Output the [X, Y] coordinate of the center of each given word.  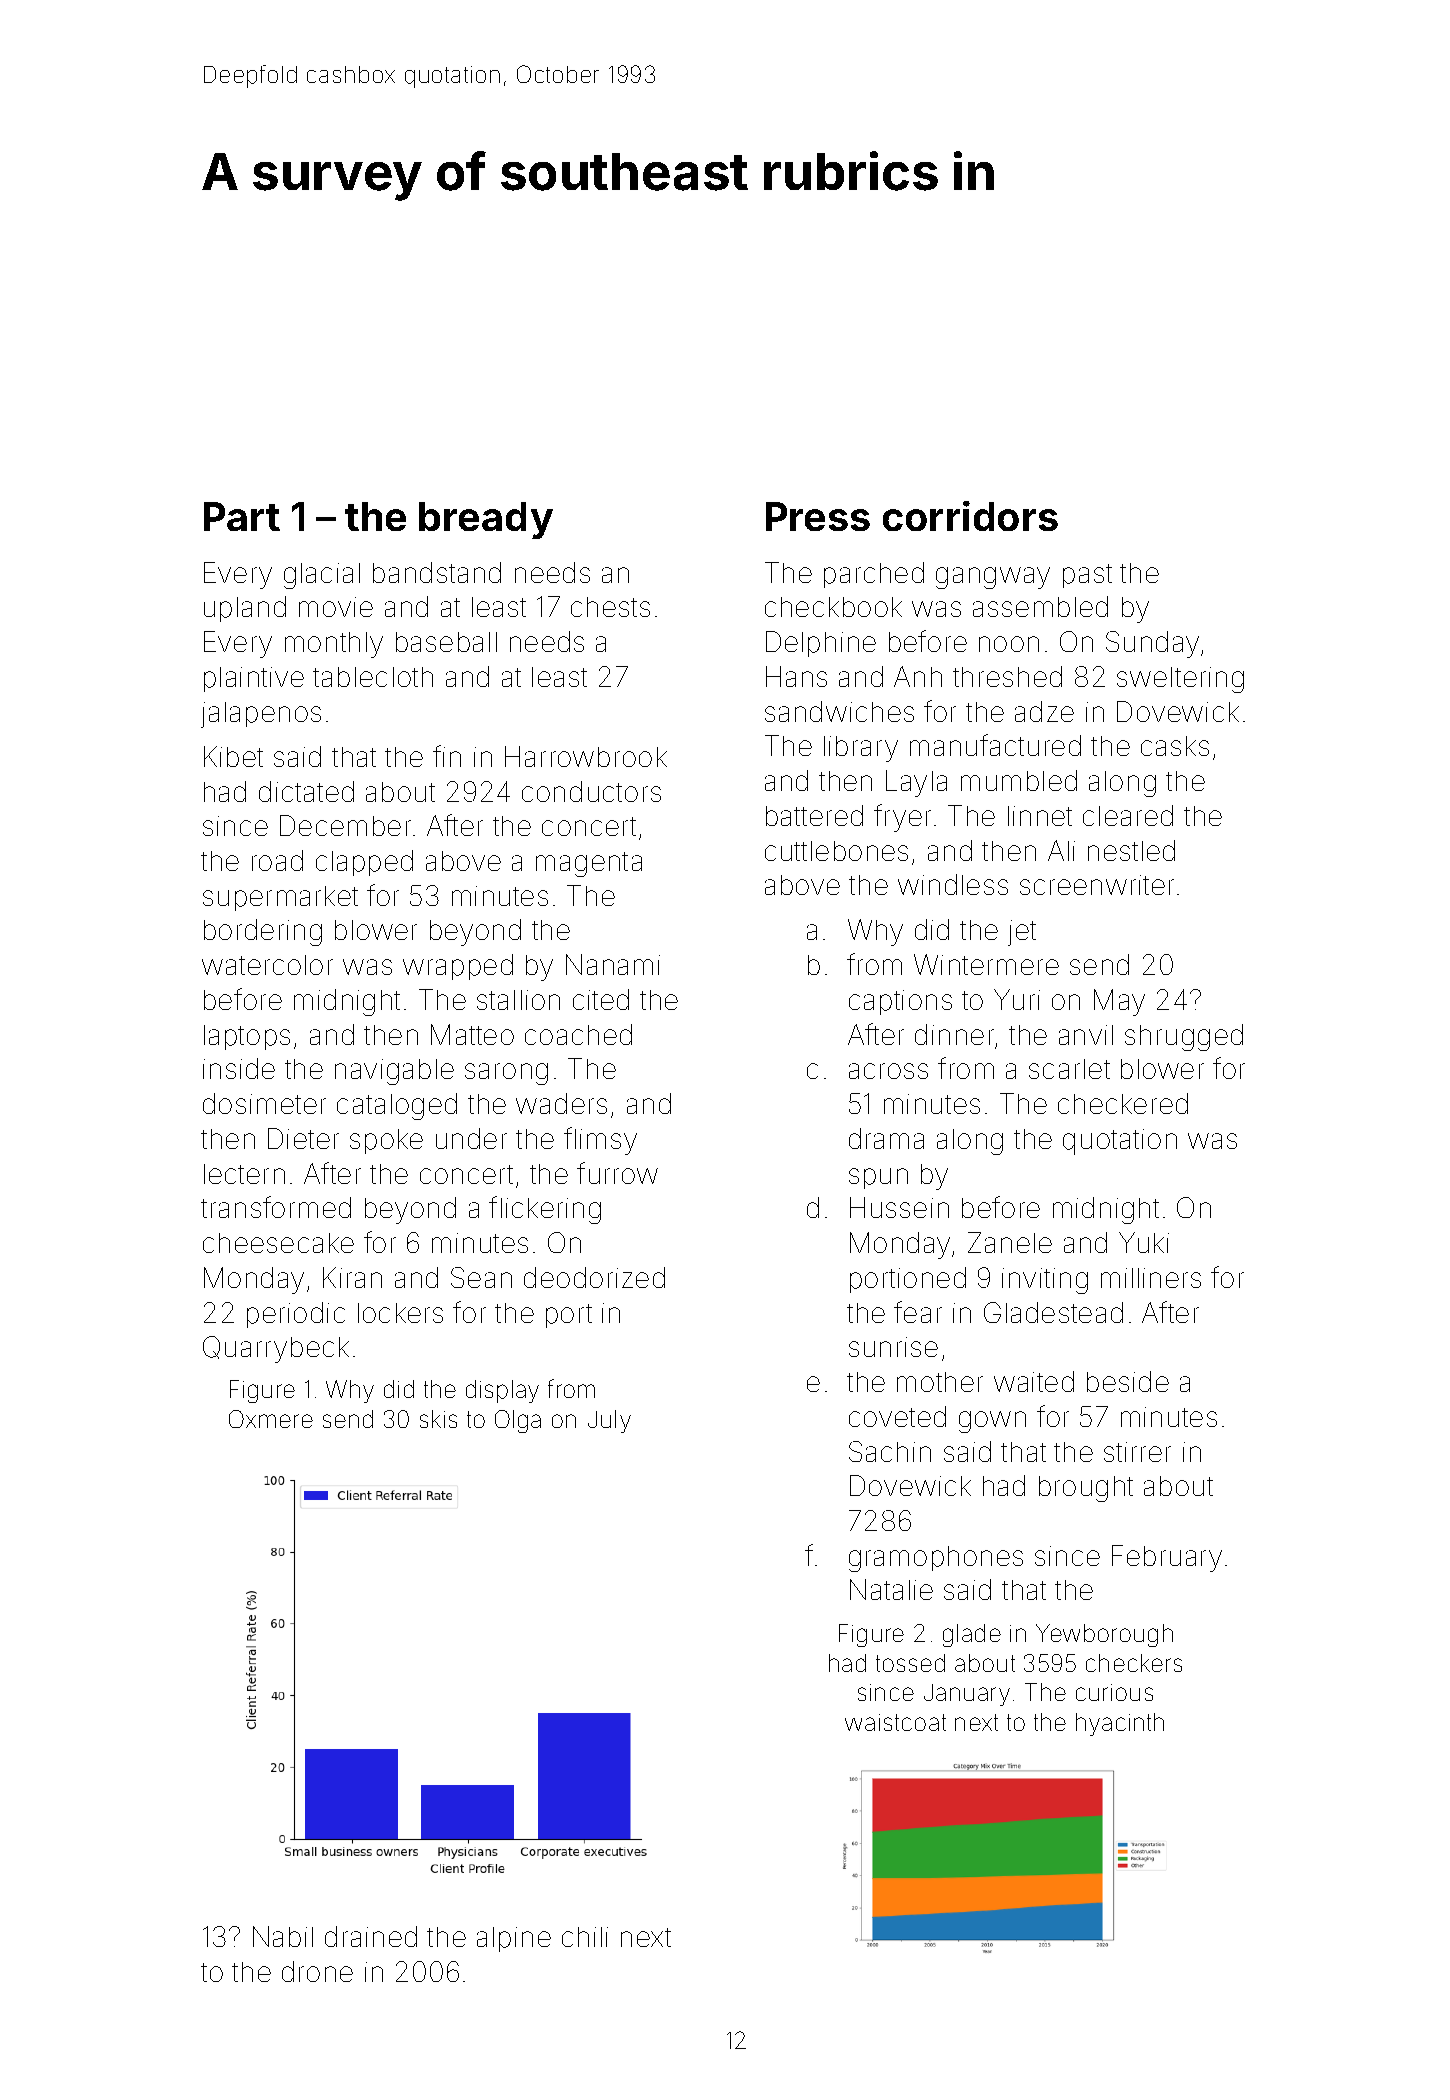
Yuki [1144, 1242]
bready [486, 520]
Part [242, 516]
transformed [276, 1207]
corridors [970, 516]
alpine [514, 1939]
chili [585, 1937]
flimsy [600, 1141]
